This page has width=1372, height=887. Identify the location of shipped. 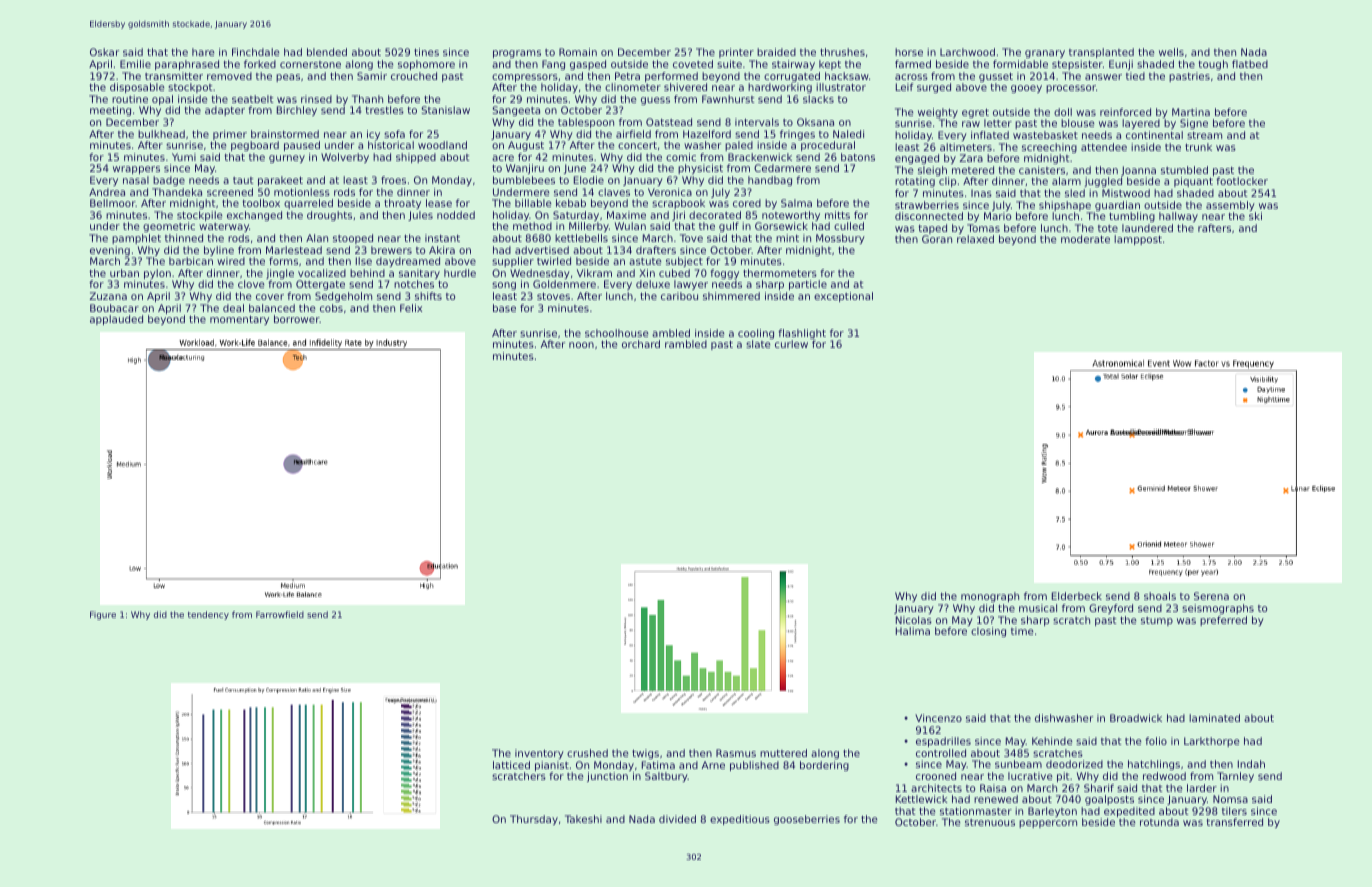
(416, 158).
